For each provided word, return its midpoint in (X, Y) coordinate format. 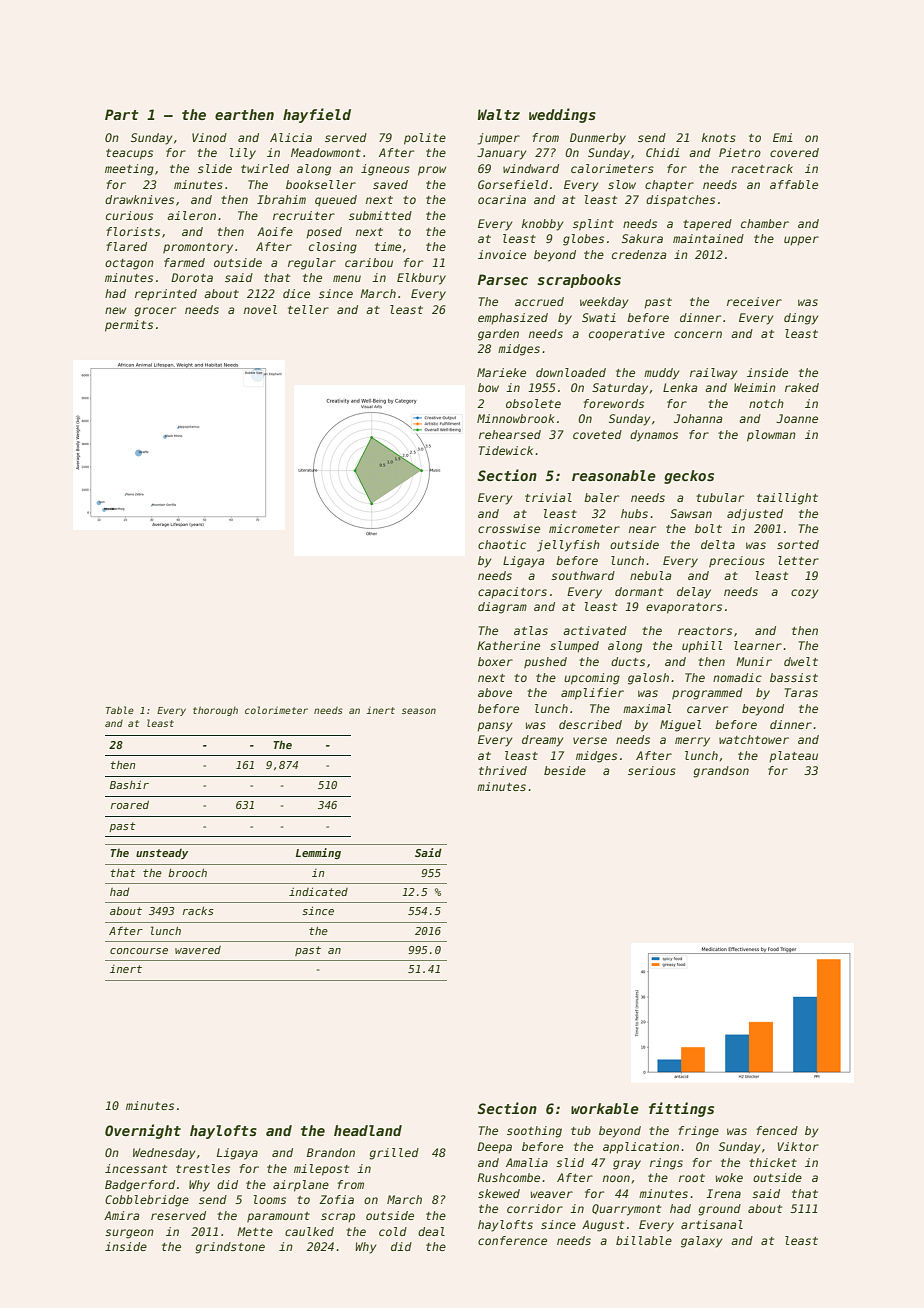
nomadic (737, 677)
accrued (539, 301)
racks (198, 910)
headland (368, 1130)
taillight (787, 499)
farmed (184, 262)
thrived (503, 770)
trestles (203, 1168)
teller (308, 309)
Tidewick (506, 450)
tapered (707, 225)
